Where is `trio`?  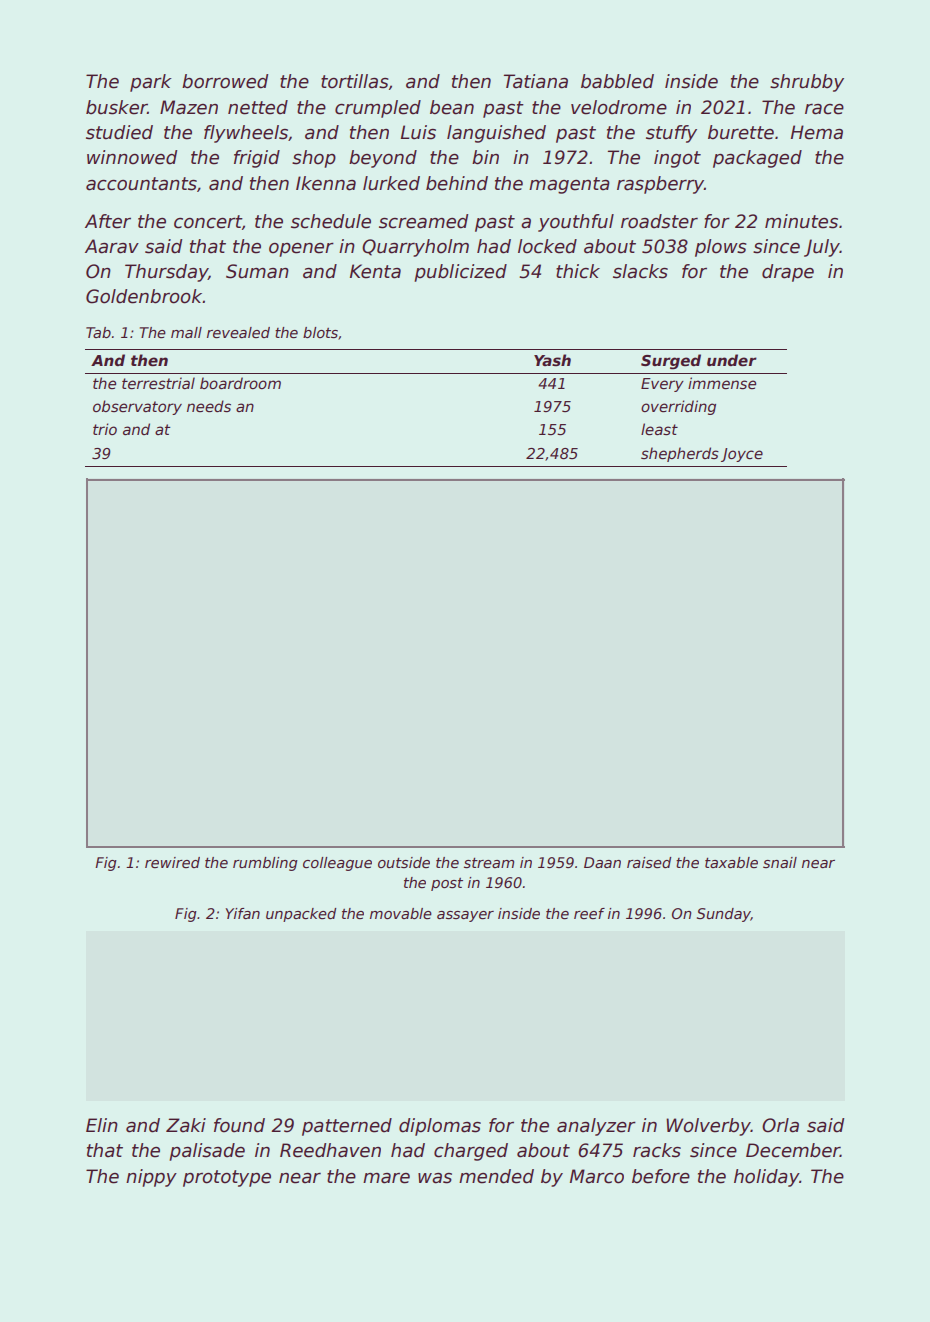 trio is located at coordinates (105, 429).
